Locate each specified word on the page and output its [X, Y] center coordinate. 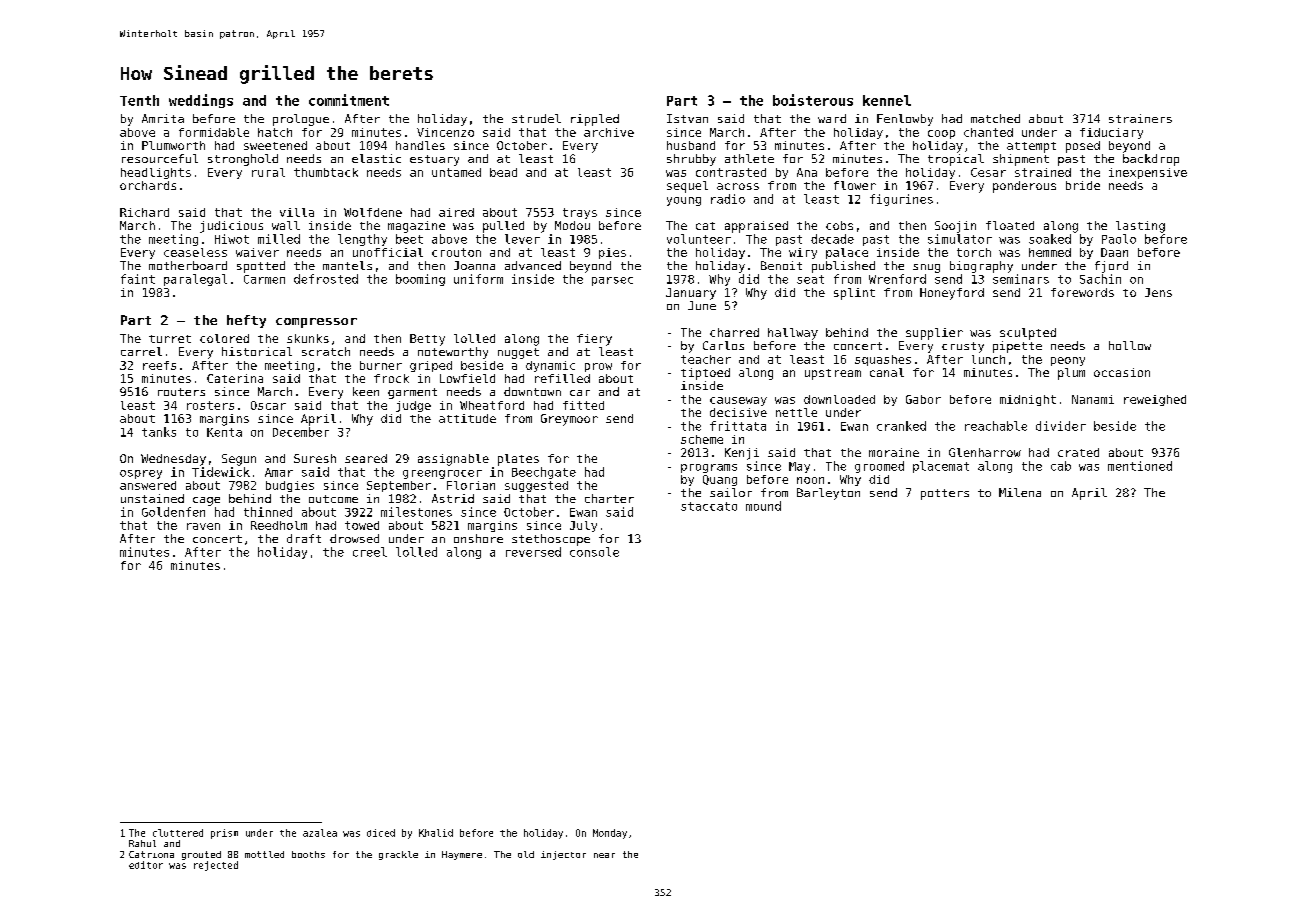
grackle [398, 855]
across [738, 186]
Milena [1020, 492]
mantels [347, 265]
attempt [1031, 147]
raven [203, 526]
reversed [533, 552]
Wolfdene [373, 212]
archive [609, 132]
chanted [988, 132]
